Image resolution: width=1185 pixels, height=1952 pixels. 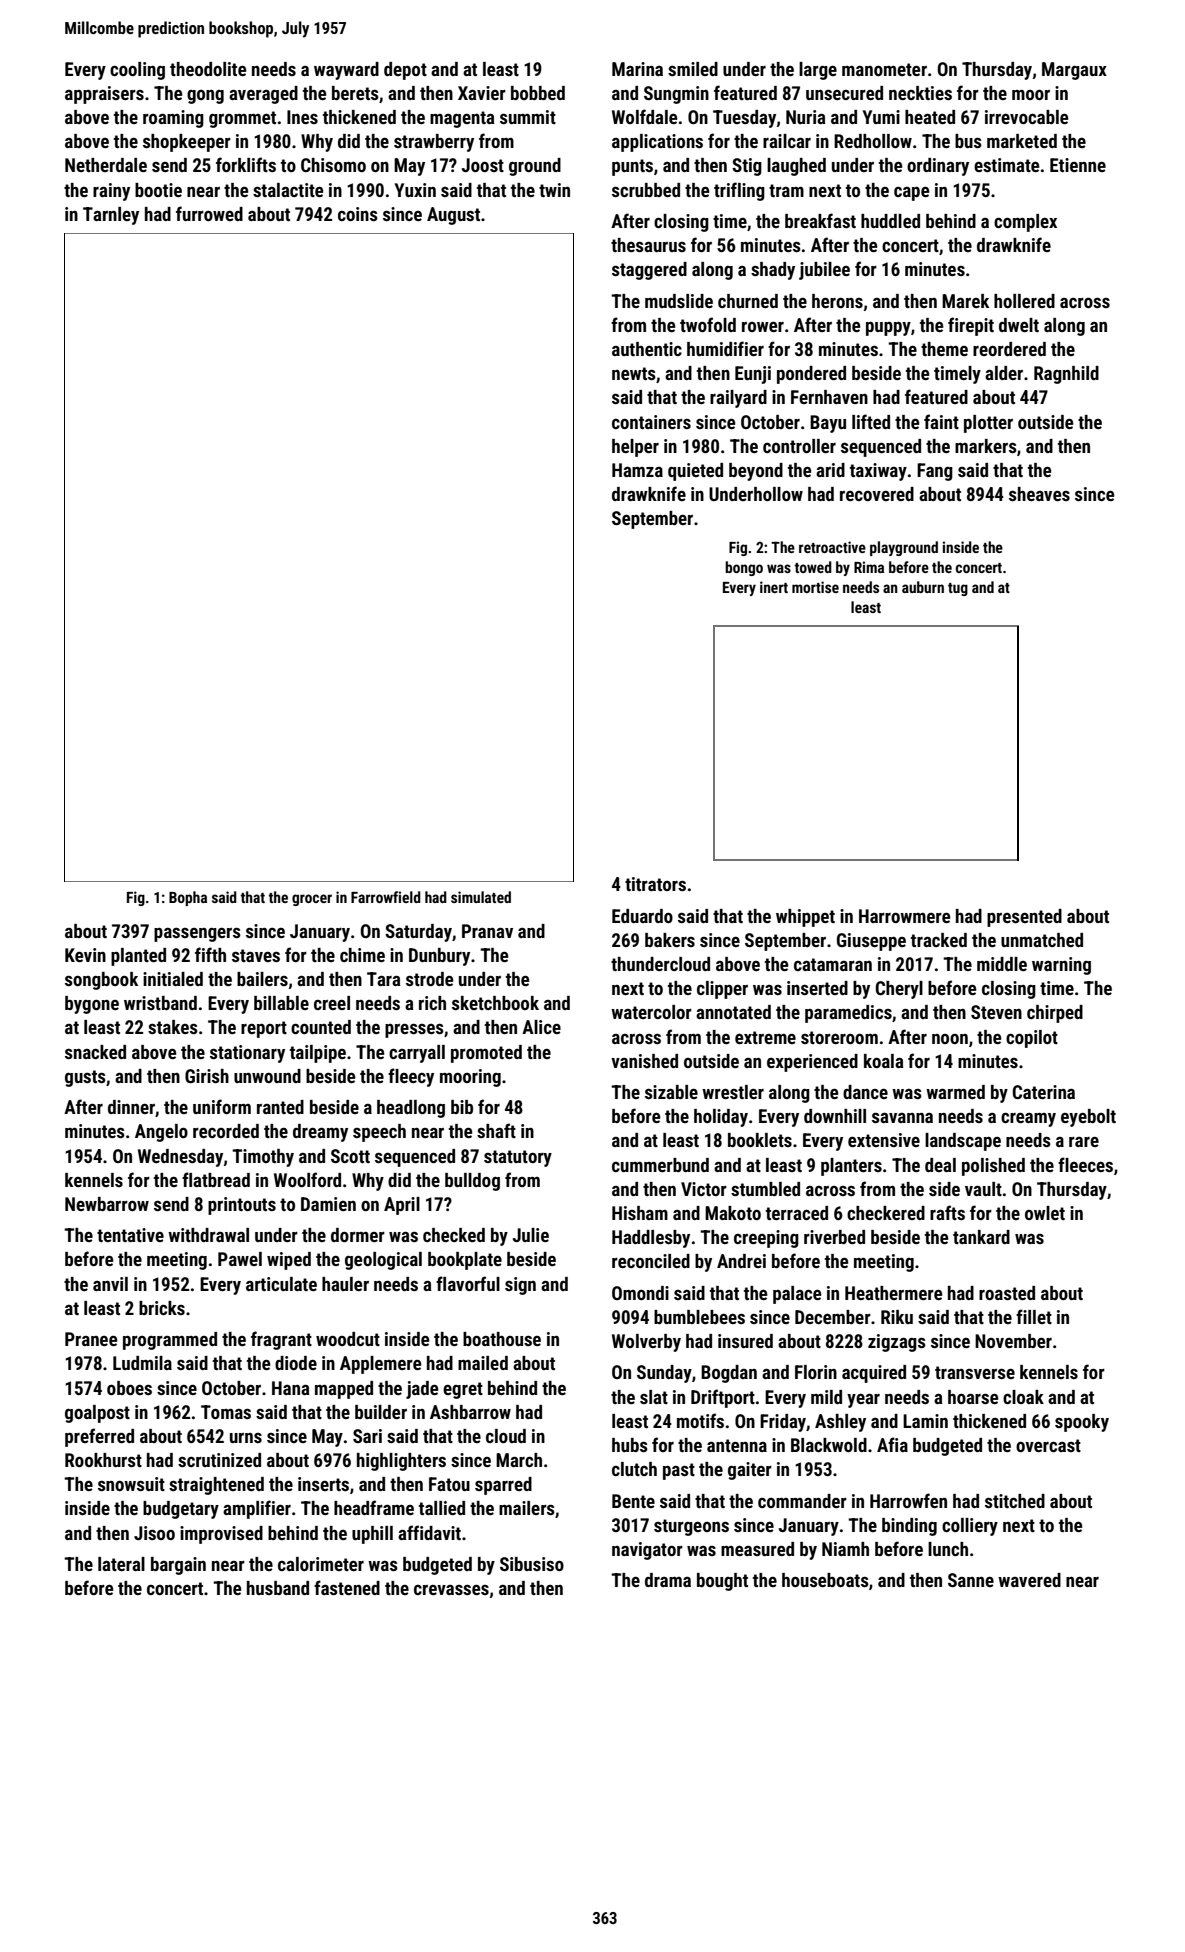 I want to click on manometer, so click(x=884, y=69).
